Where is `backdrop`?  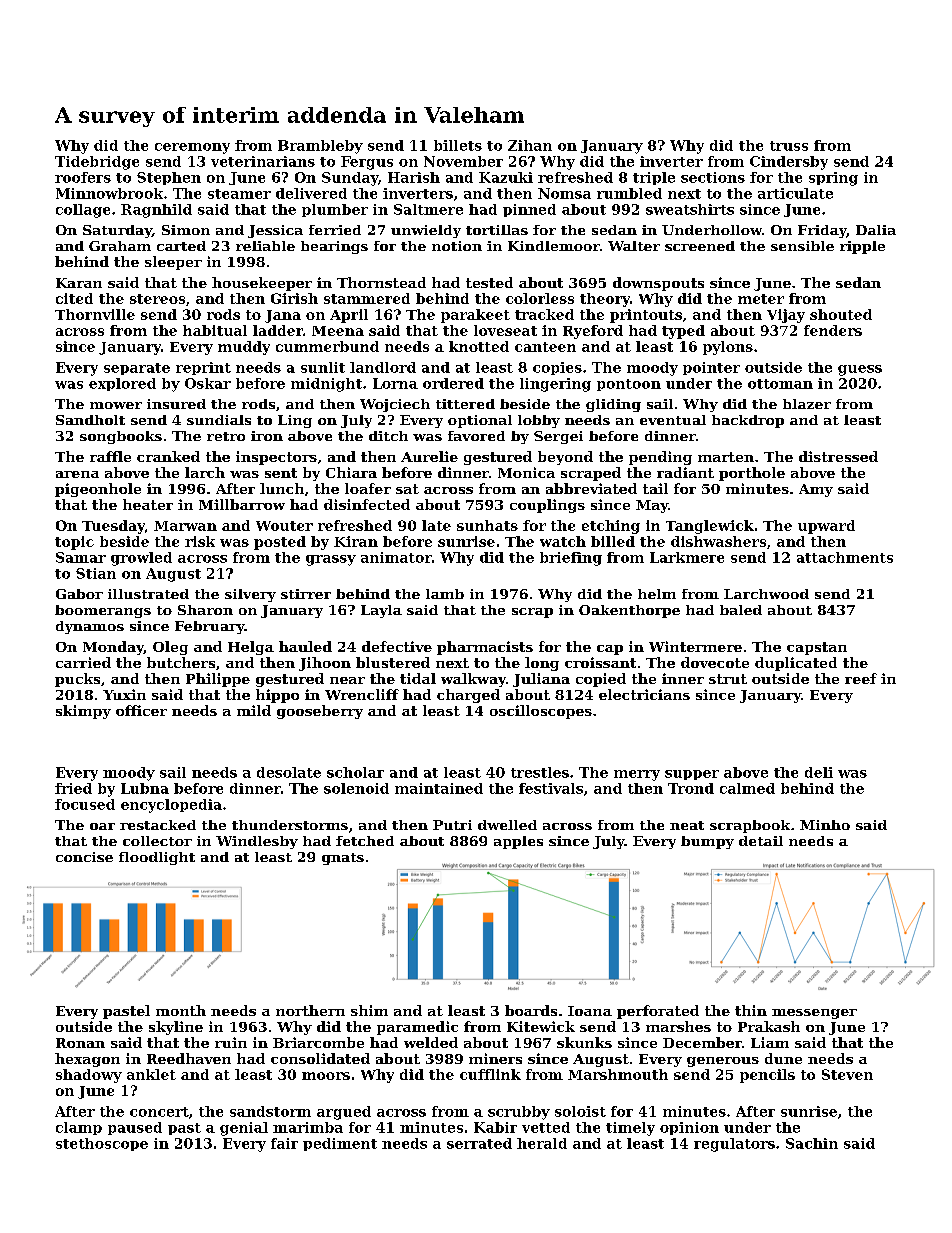
backdrop is located at coordinates (748, 421).
